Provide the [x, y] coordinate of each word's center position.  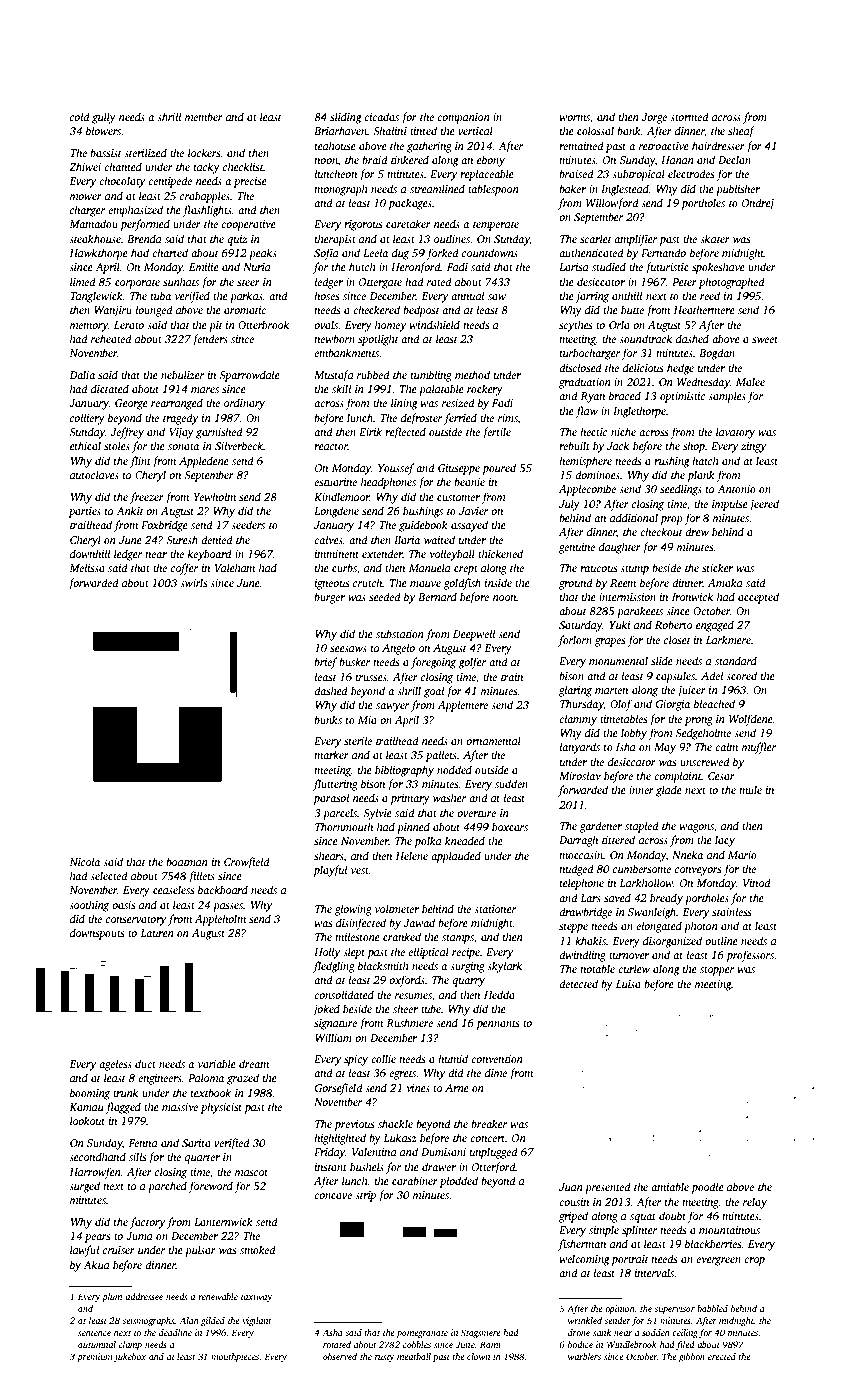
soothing [89, 906]
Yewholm [215, 496]
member [204, 116]
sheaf [741, 132]
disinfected [361, 924]
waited [439, 539]
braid [375, 159]
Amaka [725, 582]
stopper [717, 971]
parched [167, 1187]
